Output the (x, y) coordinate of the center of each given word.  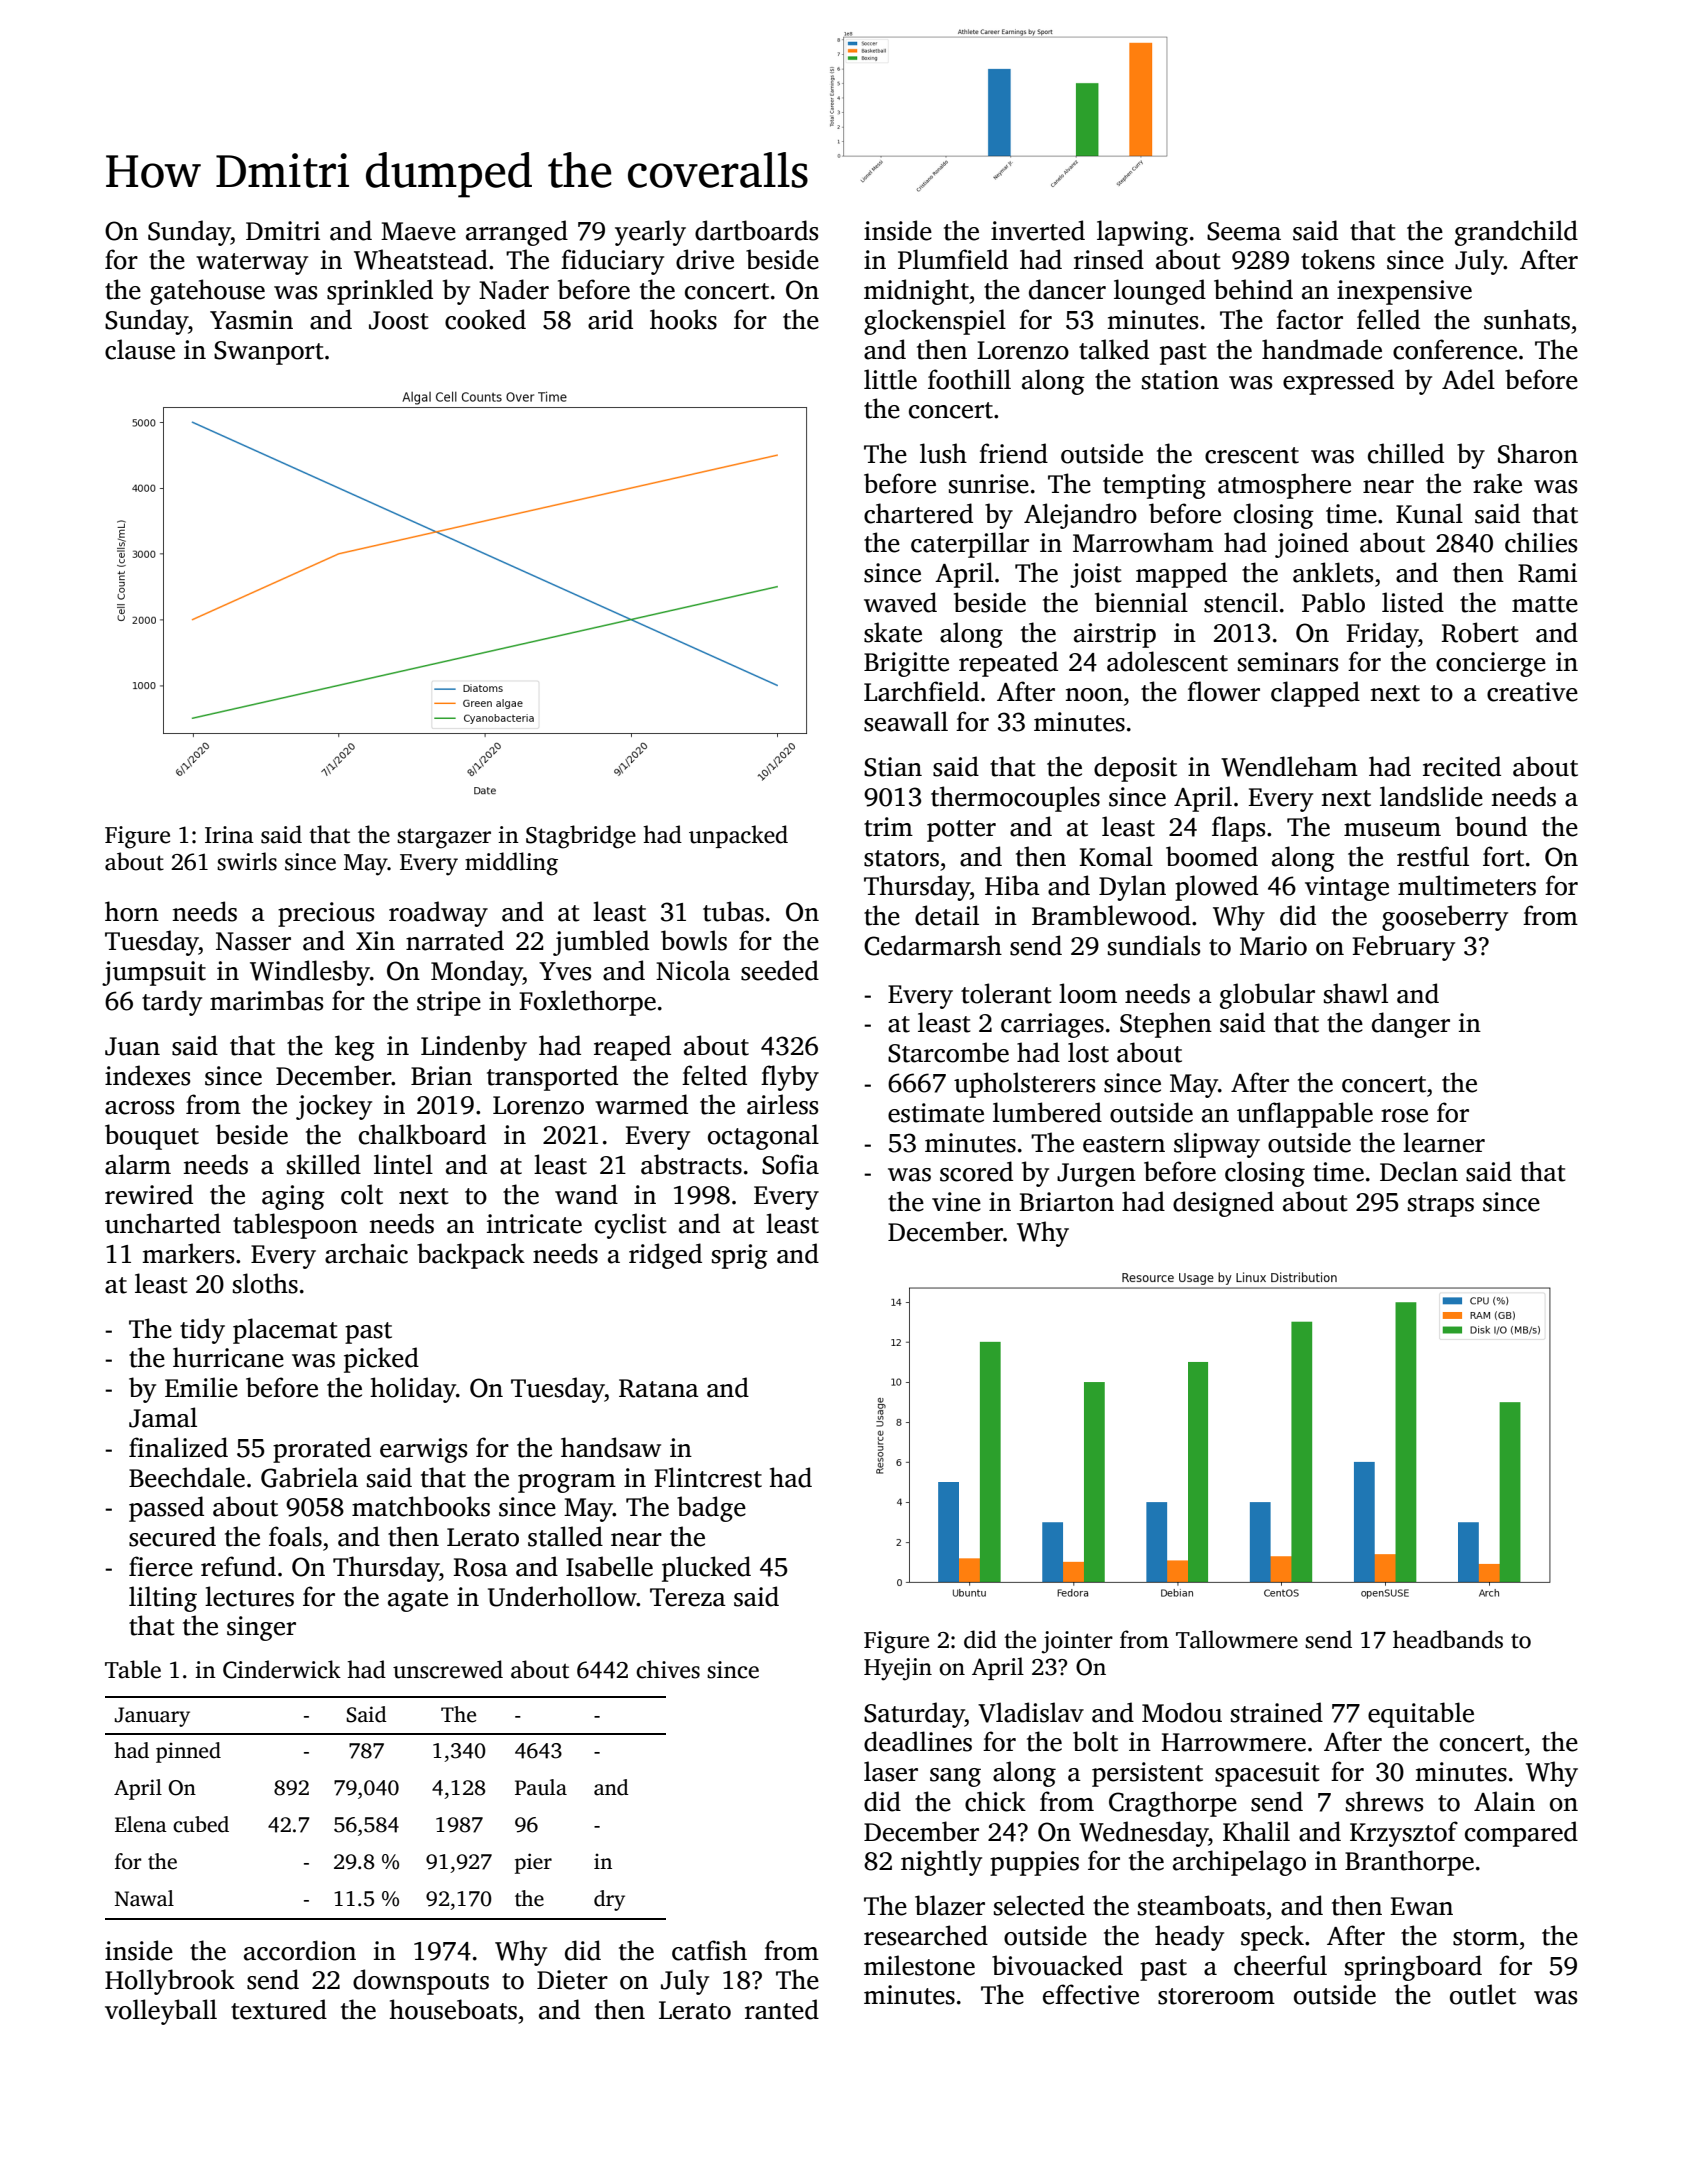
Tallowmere (1237, 1639)
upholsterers (1024, 1085)
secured (172, 1536)
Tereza (688, 1597)
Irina (229, 835)
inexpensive (1404, 292)
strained (1277, 1712)
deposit (1135, 769)
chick (995, 1801)
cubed (201, 1824)
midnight (916, 292)
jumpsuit (154, 973)
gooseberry (1445, 918)
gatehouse (207, 292)
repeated (1008, 664)
